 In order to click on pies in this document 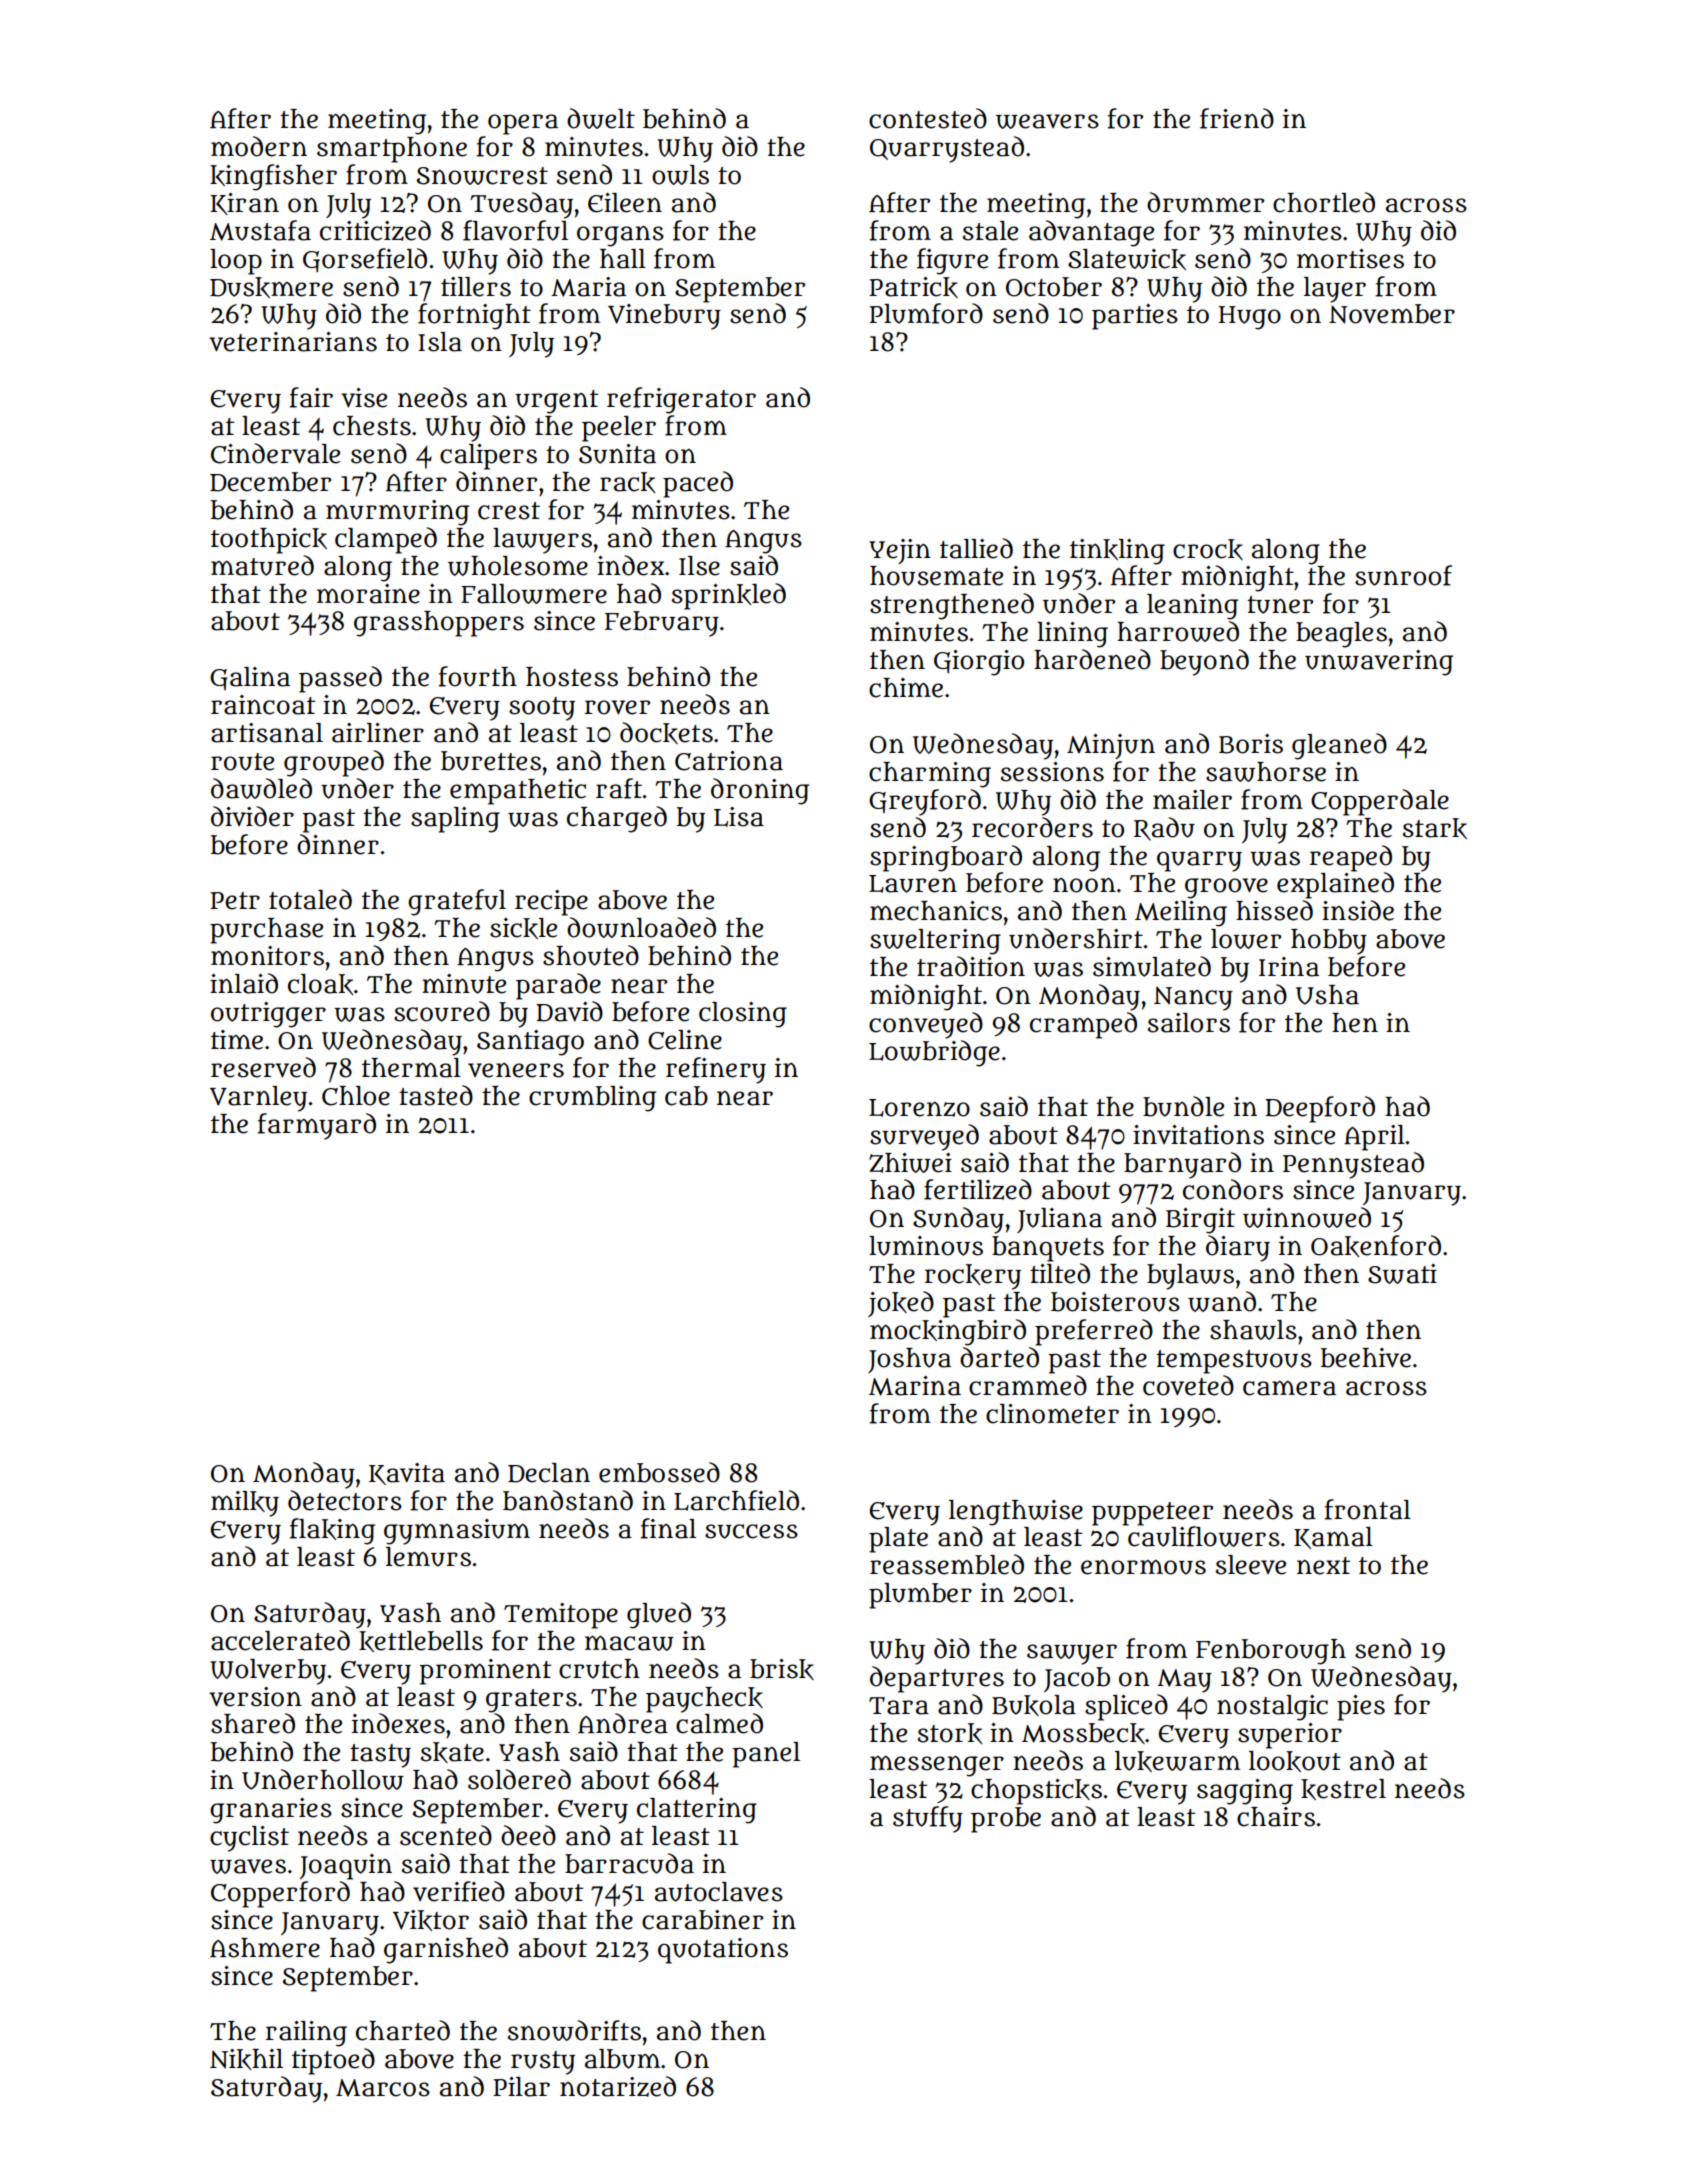, I will do `click(1361, 1708)`.
